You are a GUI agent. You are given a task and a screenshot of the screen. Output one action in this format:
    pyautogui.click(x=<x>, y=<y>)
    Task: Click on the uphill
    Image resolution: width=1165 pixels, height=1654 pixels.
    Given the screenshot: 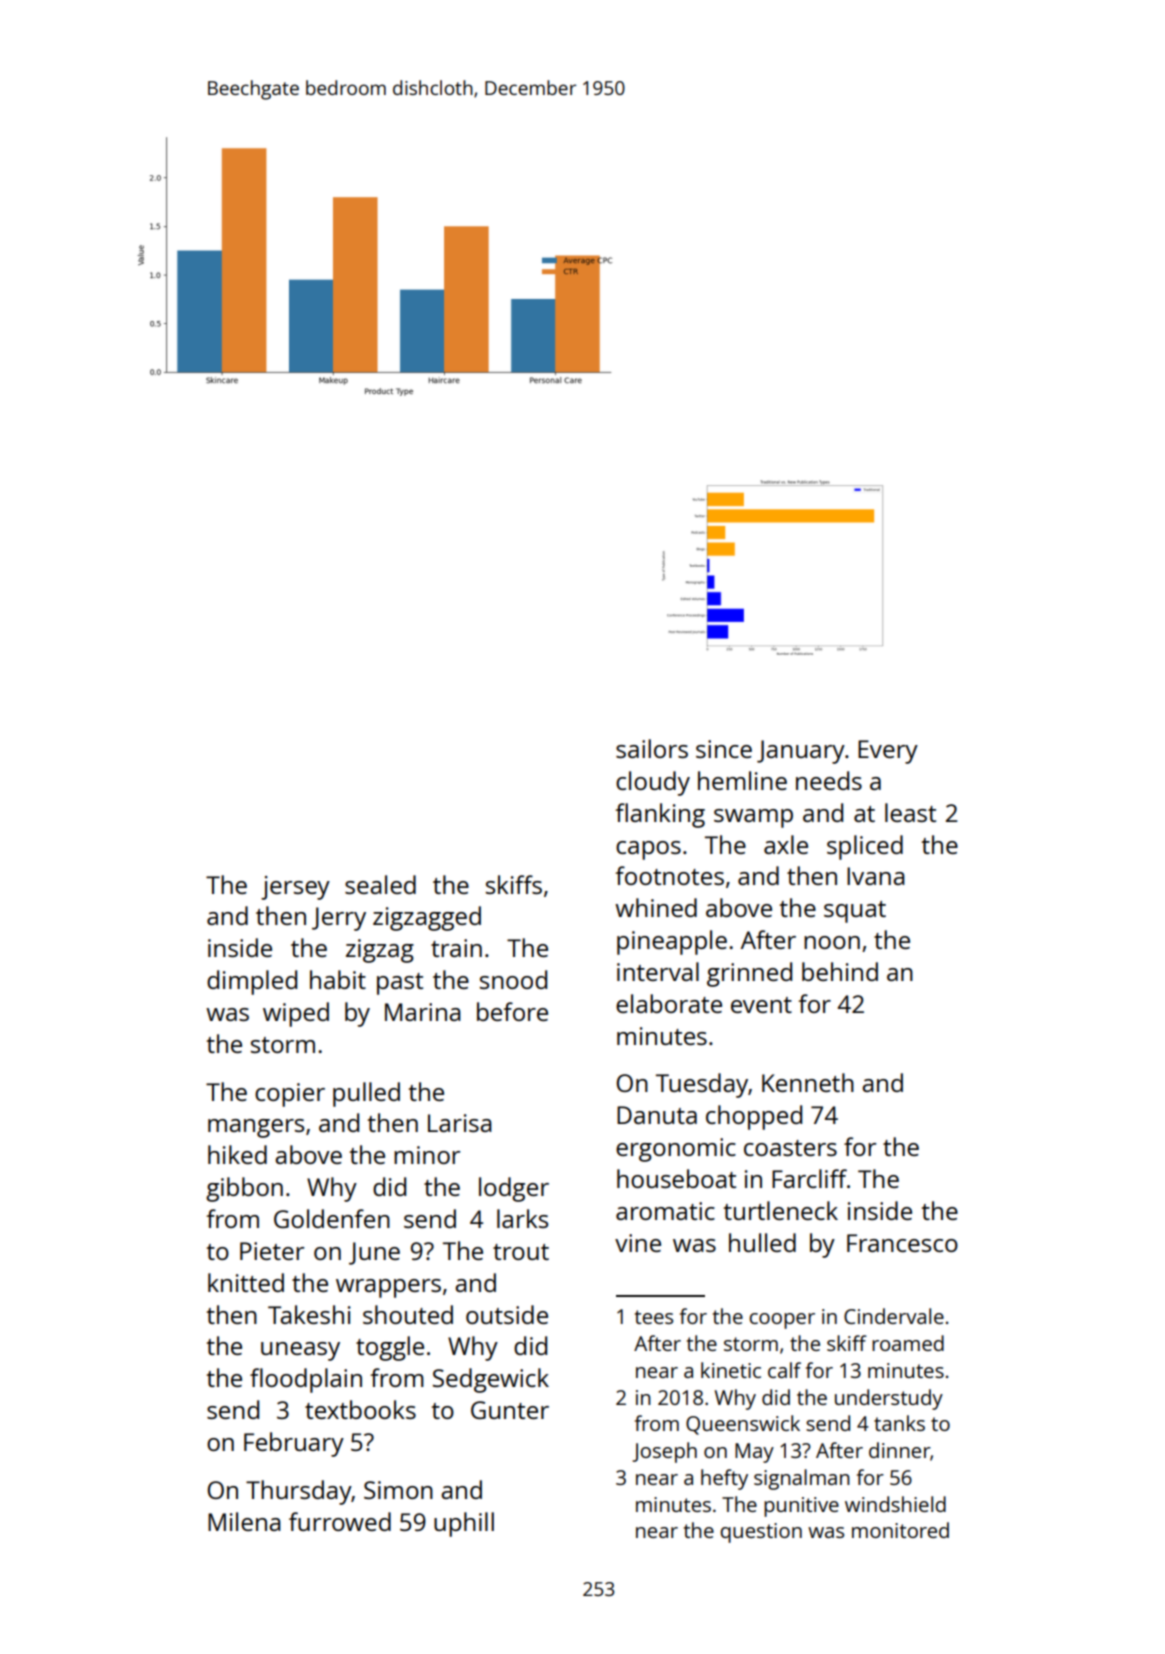 What is the action you would take?
    pyautogui.click(x=464, y=1524)
